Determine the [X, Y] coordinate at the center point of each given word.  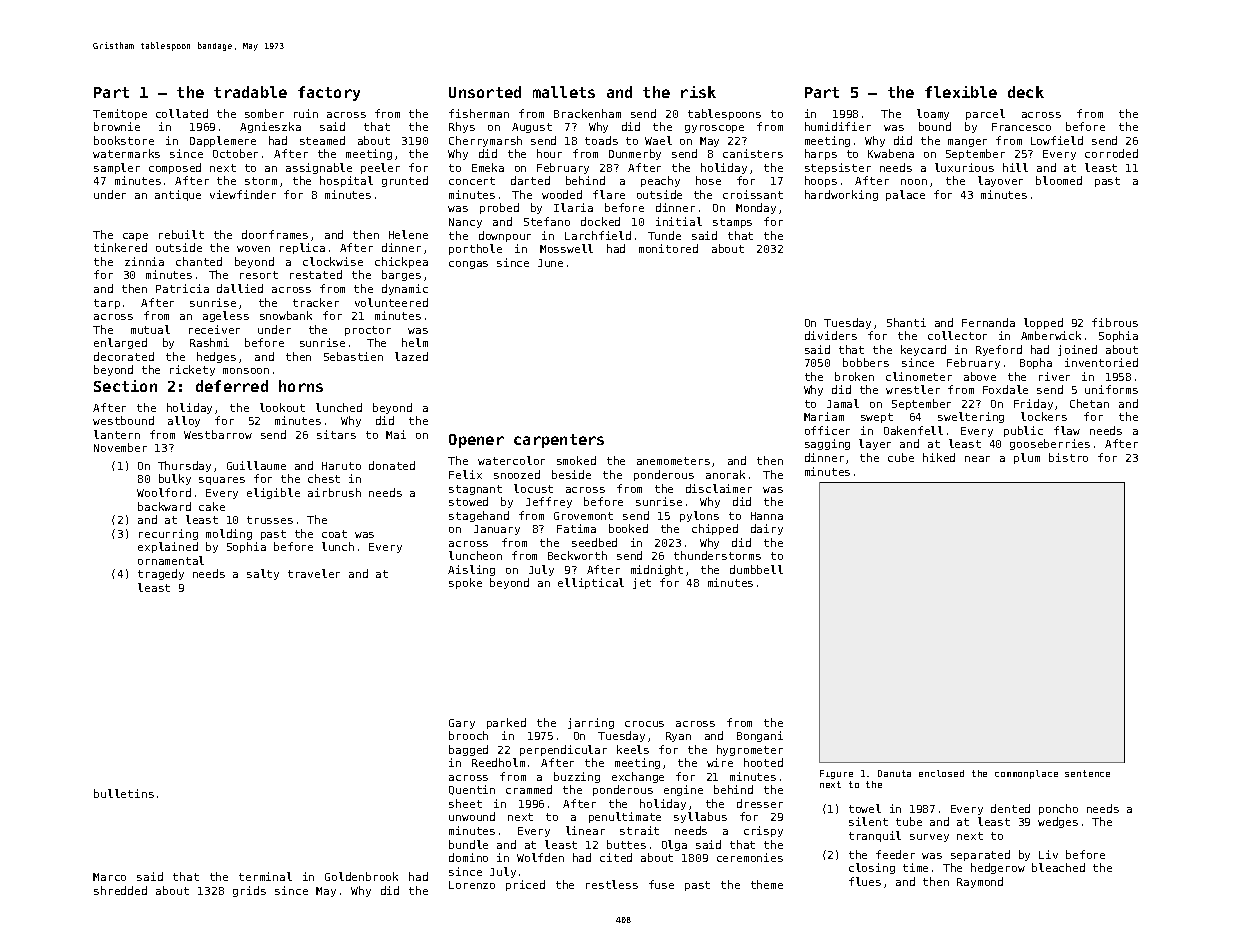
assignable [319, 168]
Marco [109, 877]
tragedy [161, 574]
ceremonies [750, 857]
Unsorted [485, 92]
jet [642, 583]
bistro [1068, 457]
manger [967, 143]
